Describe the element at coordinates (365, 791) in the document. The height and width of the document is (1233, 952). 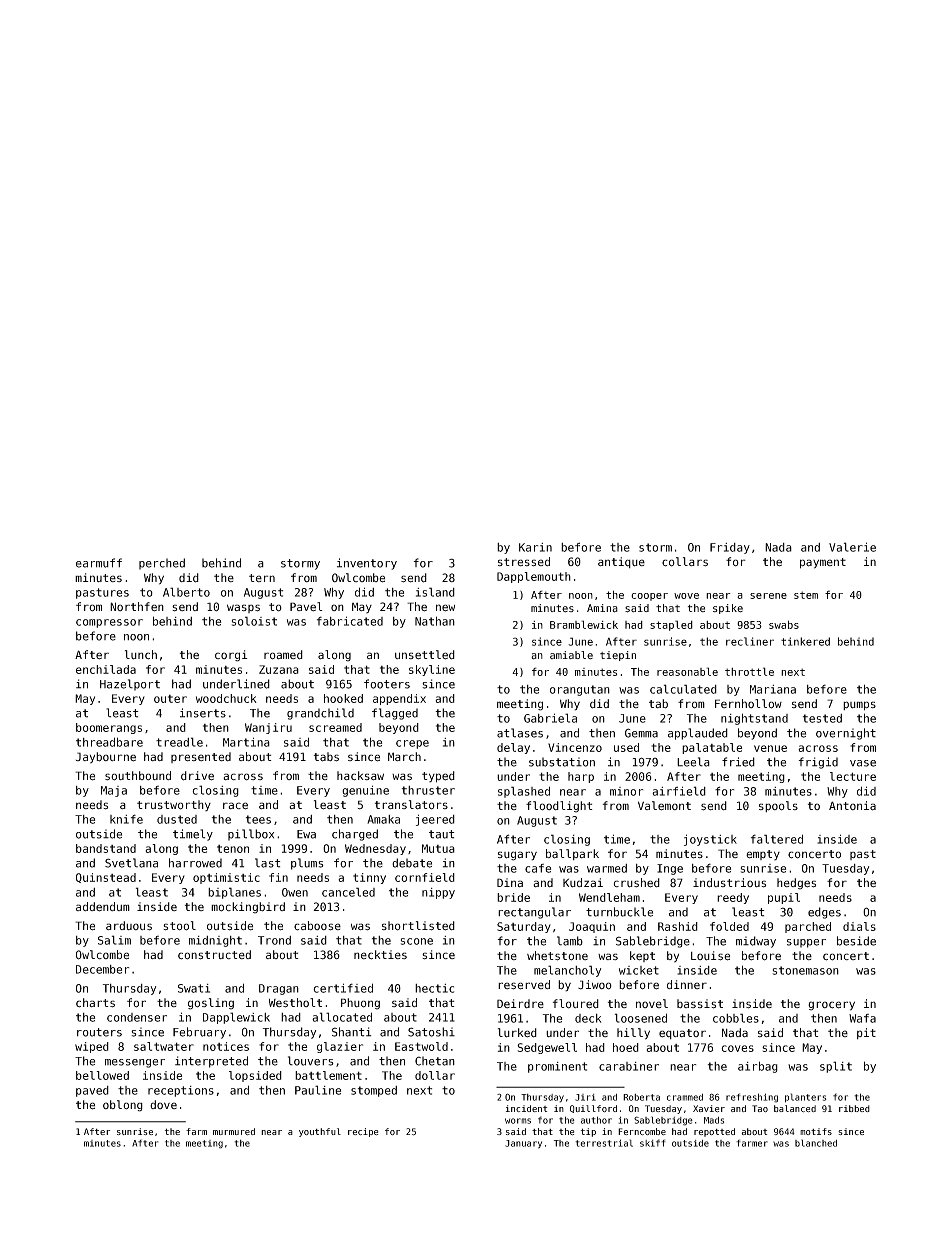
I see `genuine` at that location.
